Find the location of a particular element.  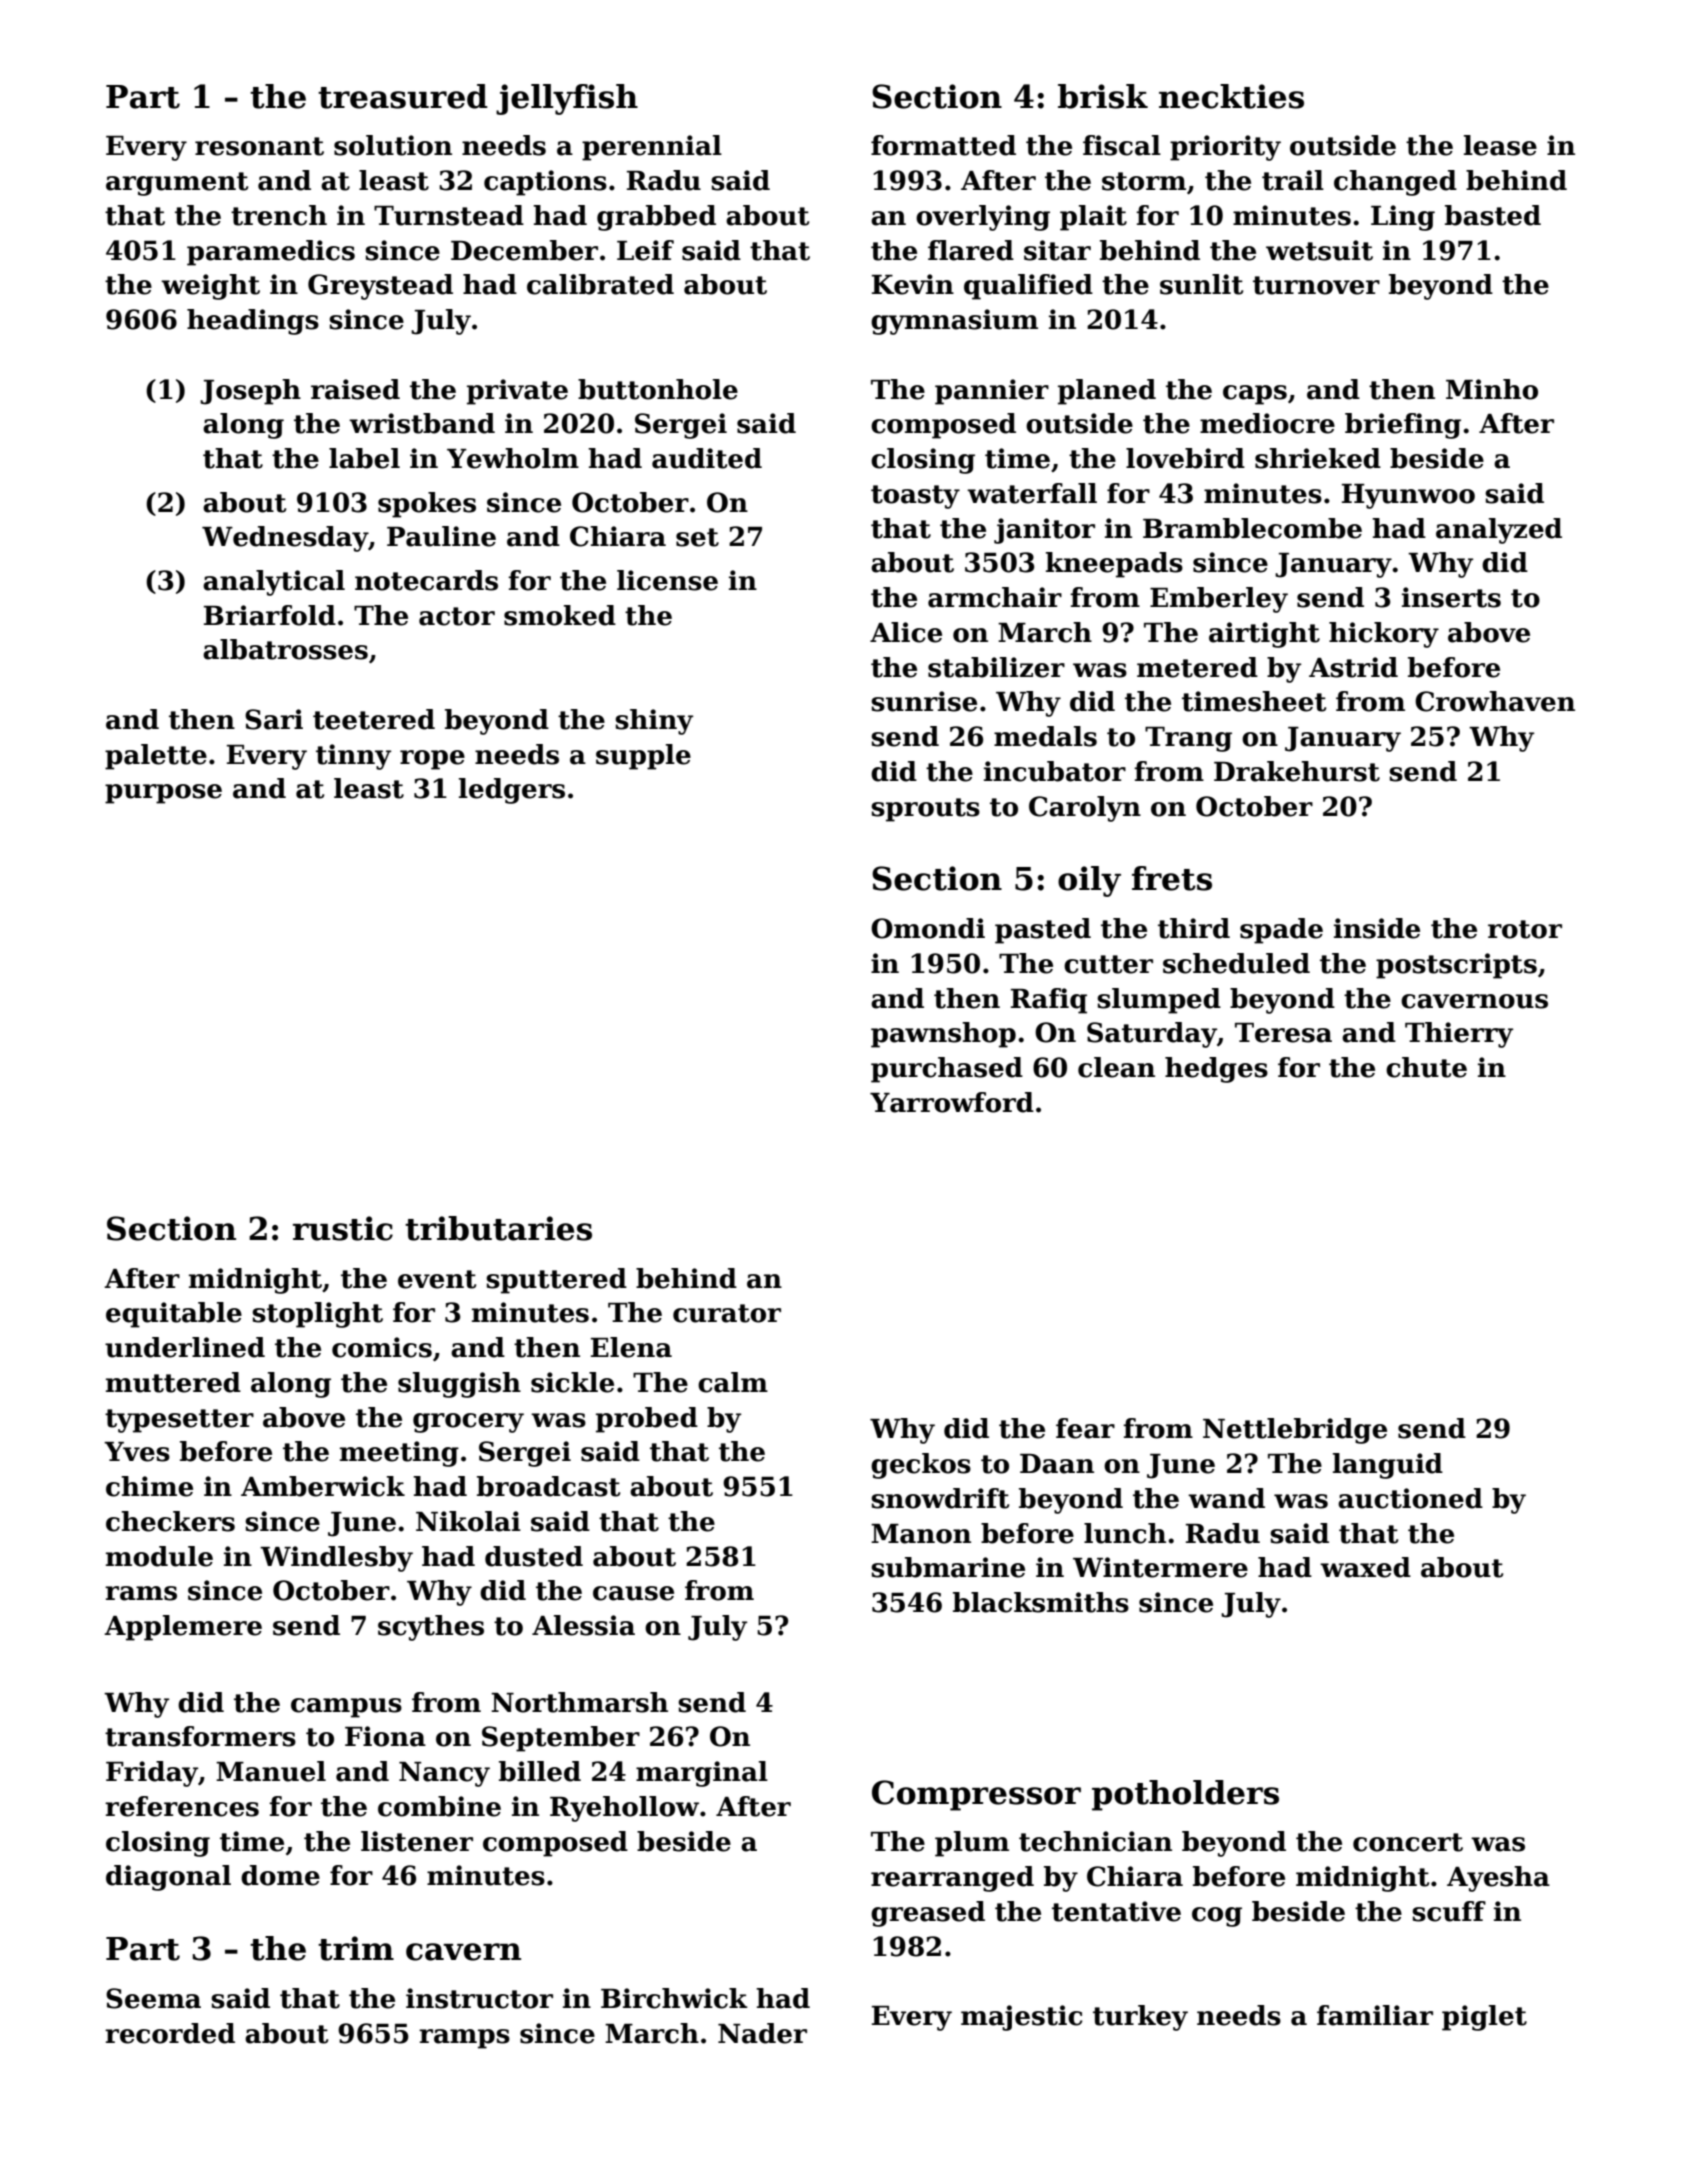

Yarrowford is located at coordinates (952, 1102).
